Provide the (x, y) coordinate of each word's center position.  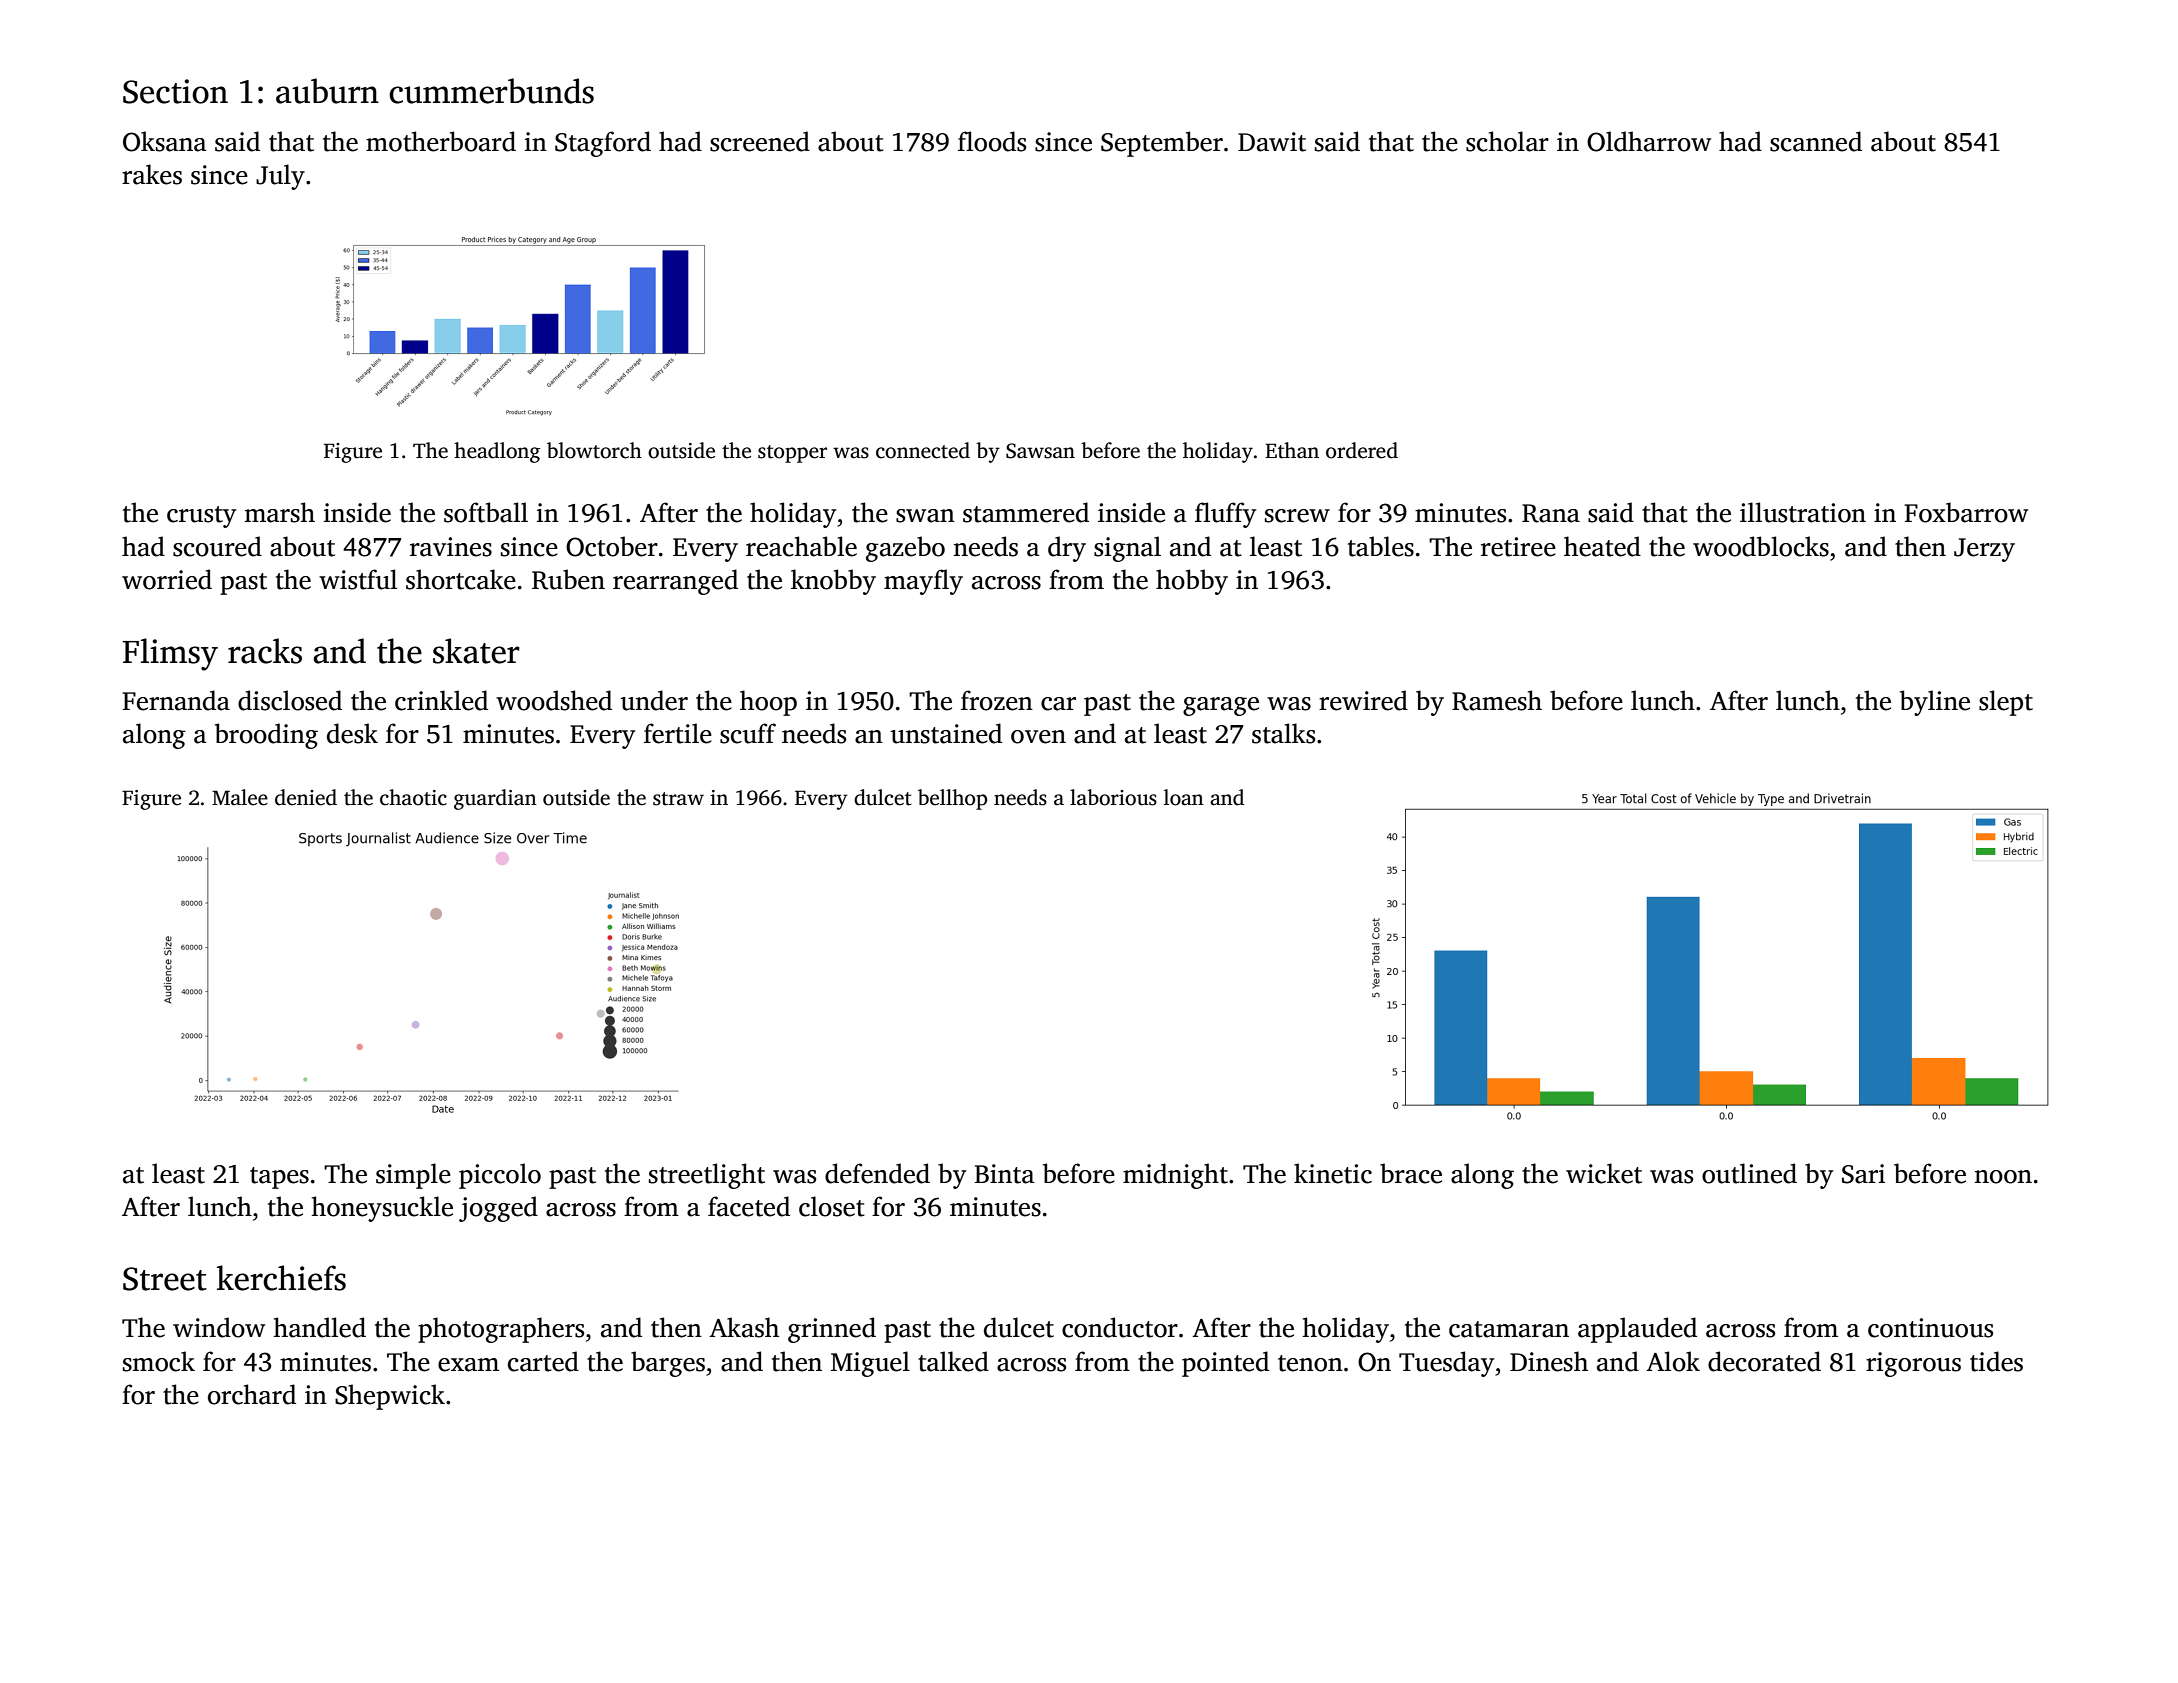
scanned (1816, 141)
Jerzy (1984, 550)
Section (175, 91)
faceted (749, 1206)
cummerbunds (491, 91)
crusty (201, 517)
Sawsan (1040, 451)
